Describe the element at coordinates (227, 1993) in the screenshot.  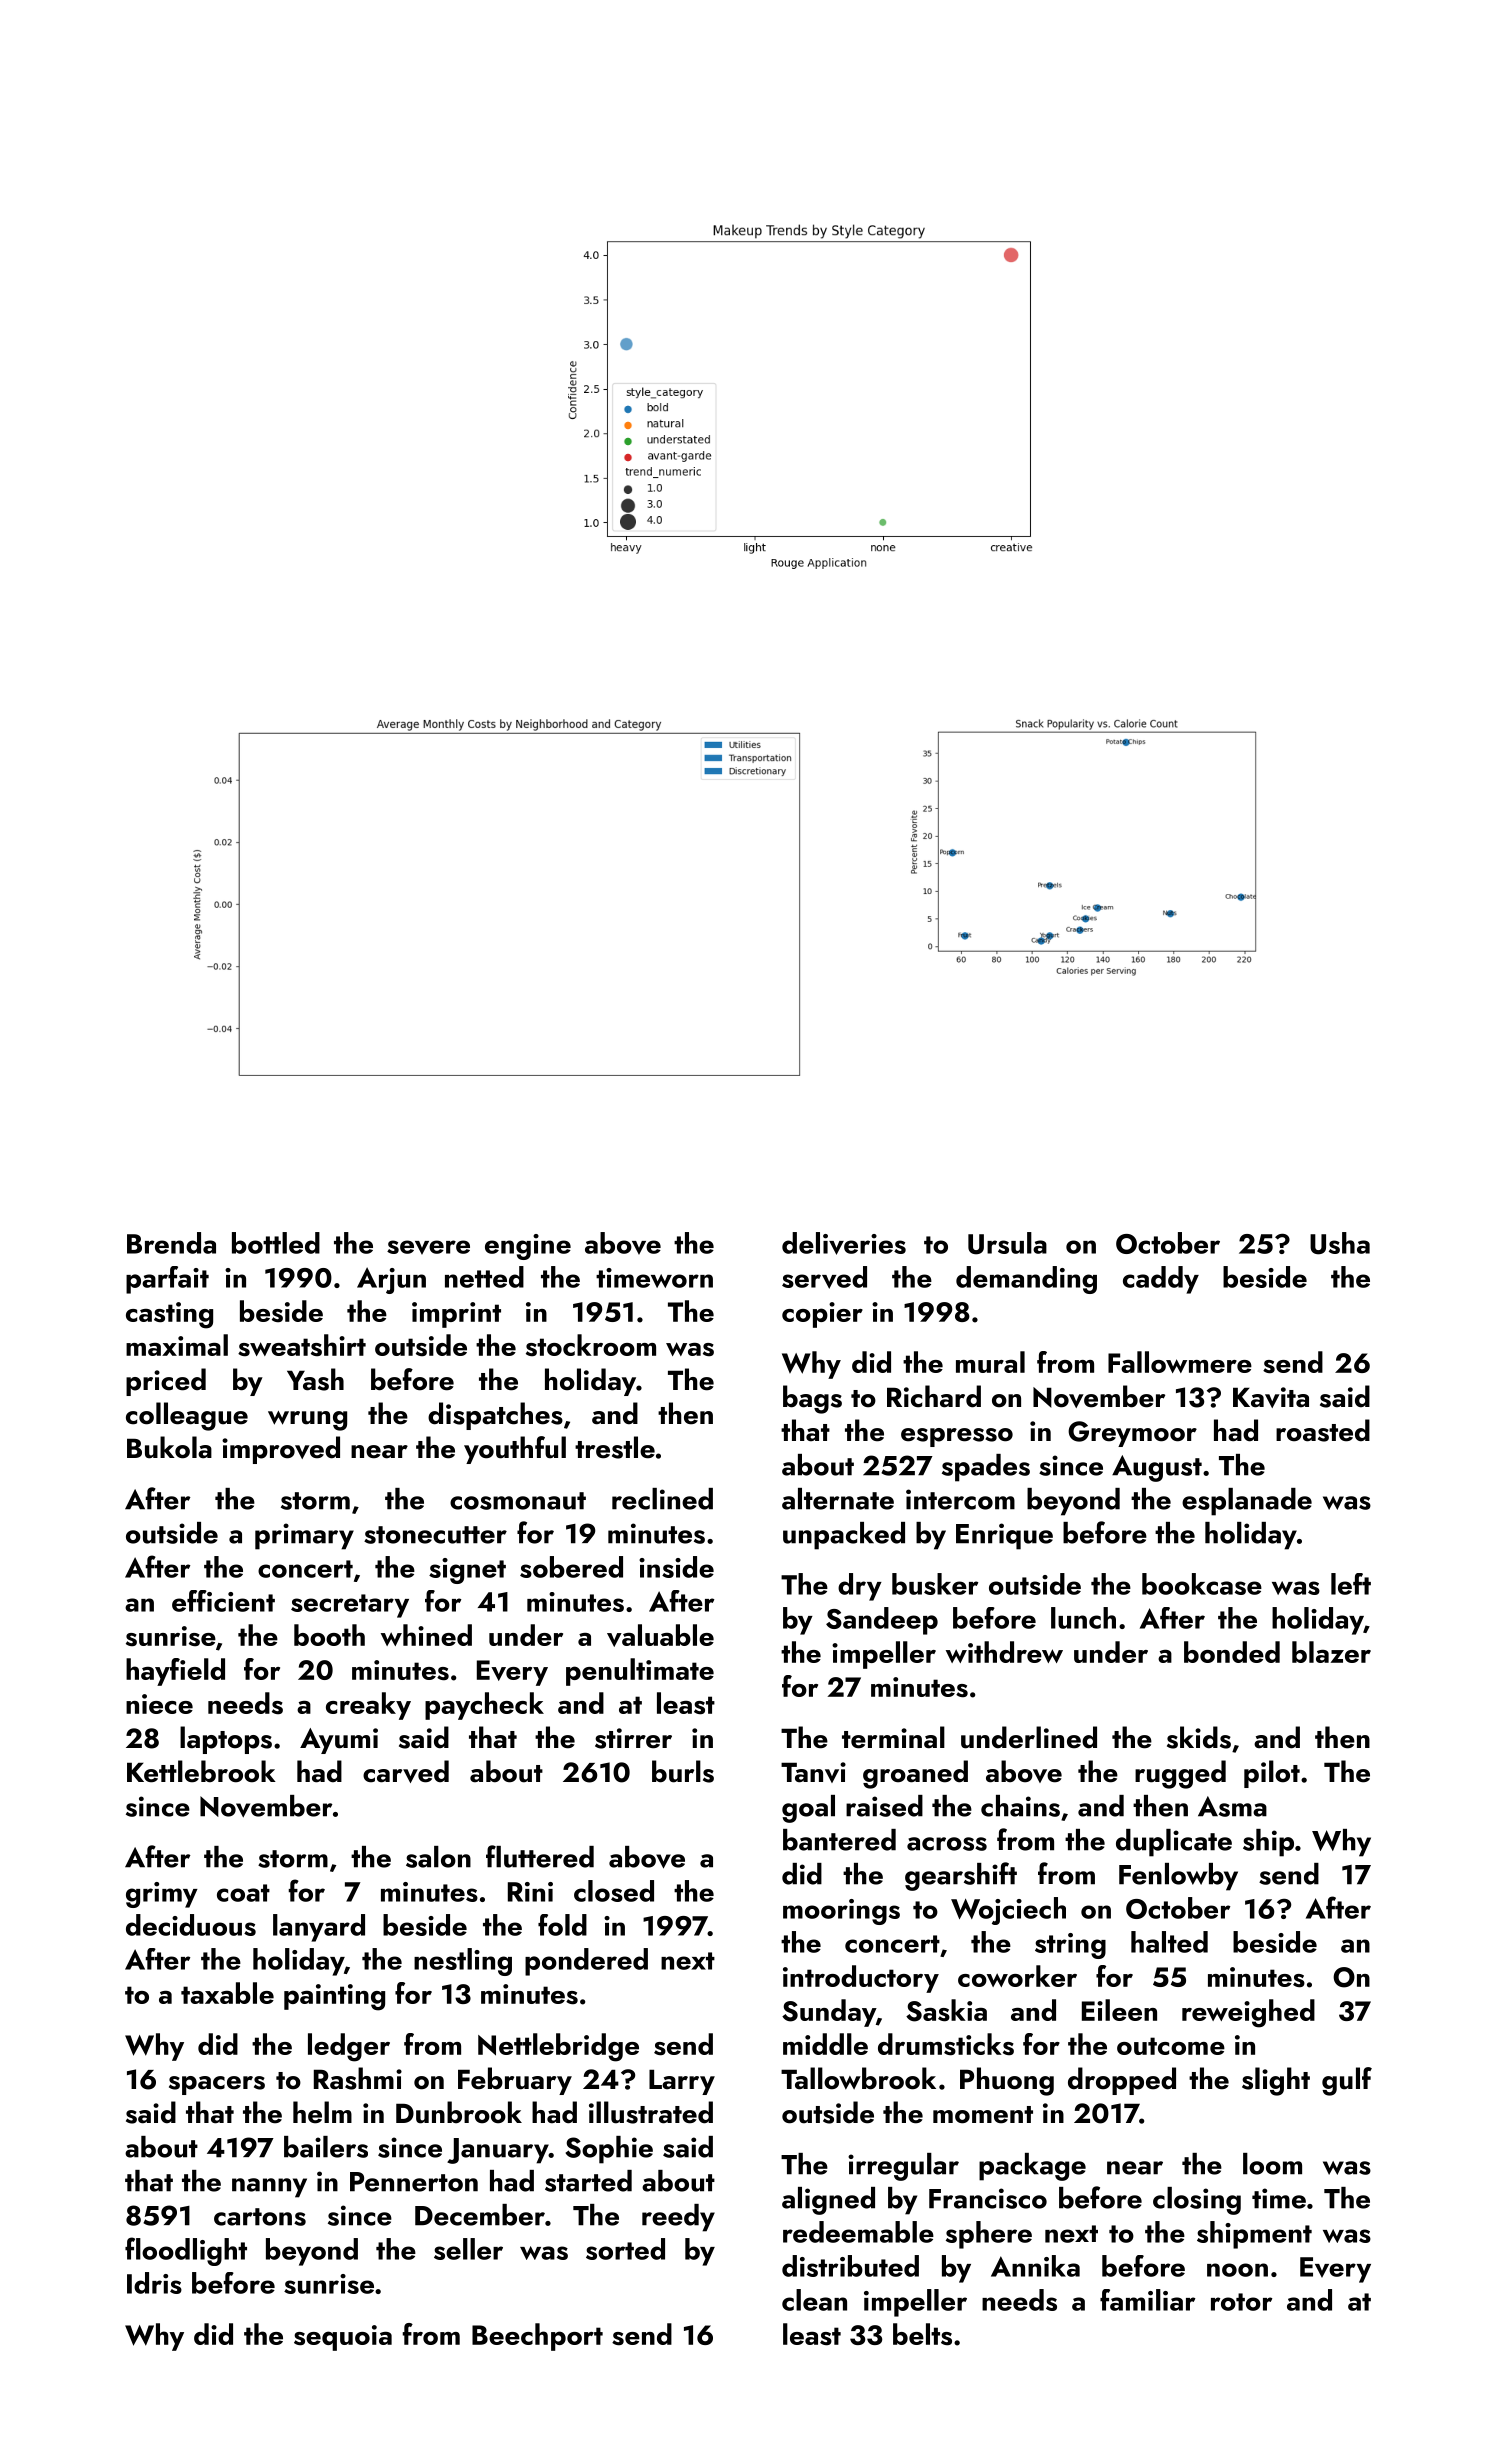
I see `taxable` at that location.
